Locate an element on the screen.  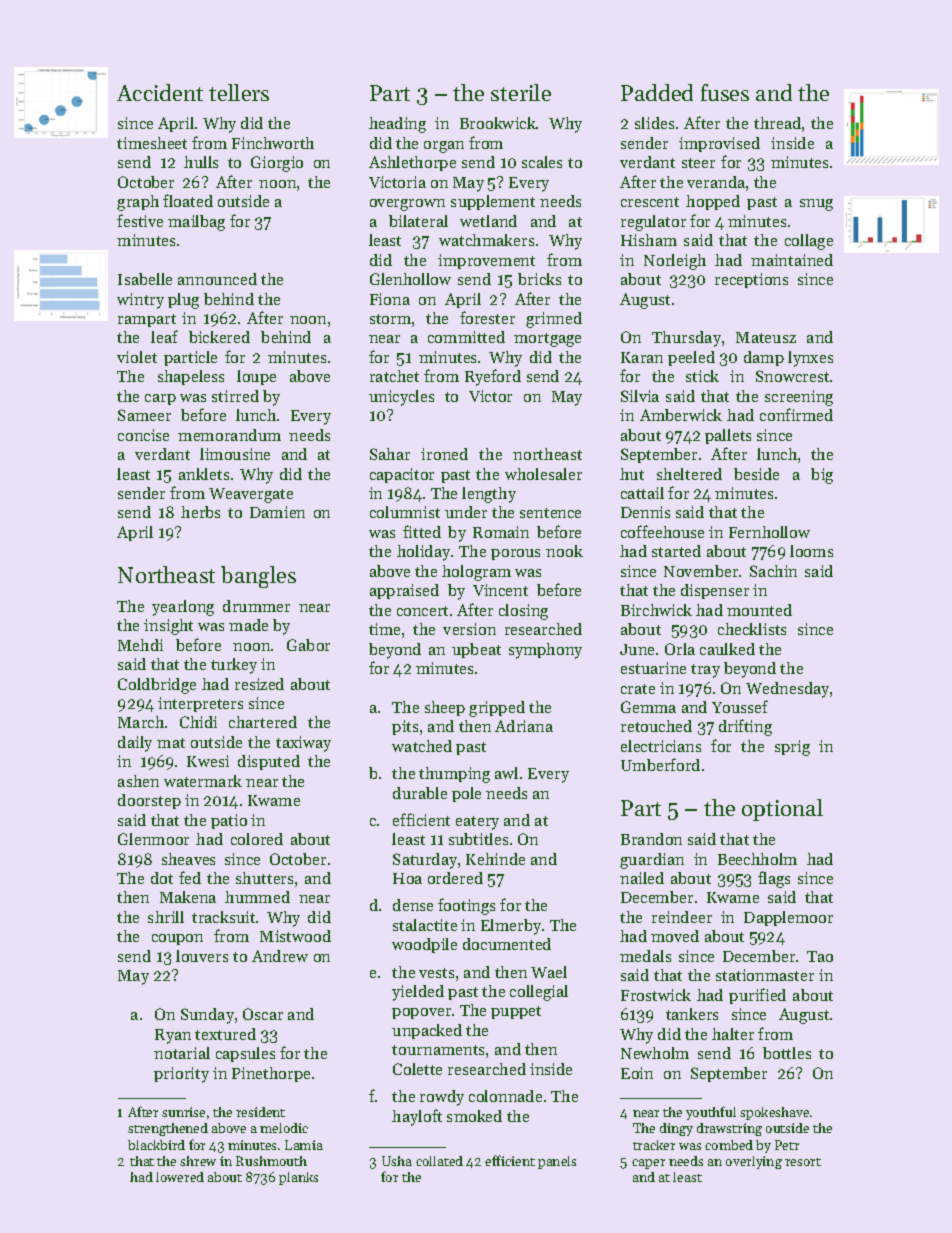
bangles is located at coordinates (258, 577).
